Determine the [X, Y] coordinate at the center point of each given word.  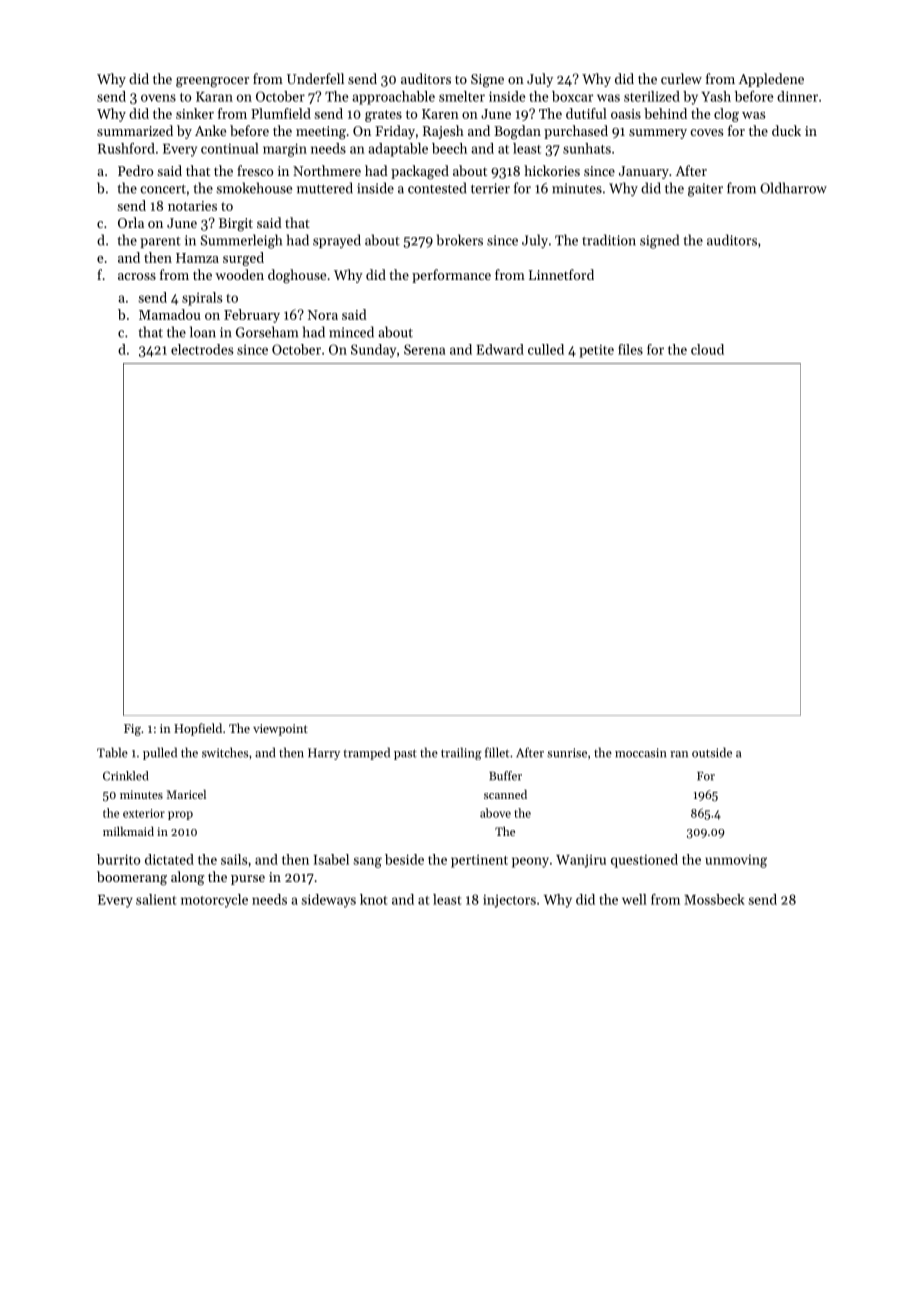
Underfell [315, 78]
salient [156, 899]
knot [373, 899]
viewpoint [280, 730]
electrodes [202, 349]
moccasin [640, 753]
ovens [158, 98]
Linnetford [561, 274]
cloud [707, 349]
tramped [366, 753]
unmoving [736, 861]
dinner [797, 96]
